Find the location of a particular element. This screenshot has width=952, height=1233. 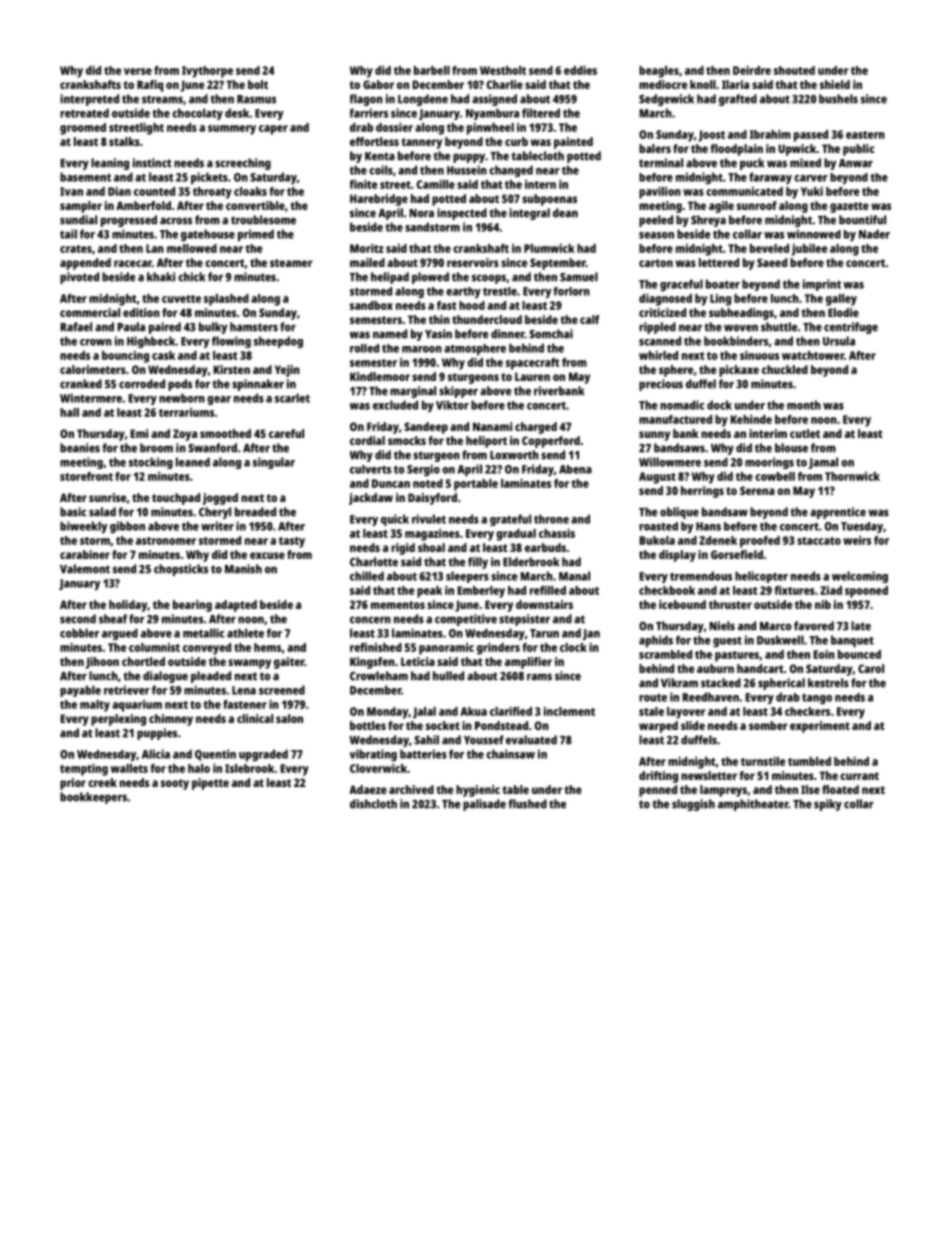

Islebrook is located at coordinates (249, 768).
